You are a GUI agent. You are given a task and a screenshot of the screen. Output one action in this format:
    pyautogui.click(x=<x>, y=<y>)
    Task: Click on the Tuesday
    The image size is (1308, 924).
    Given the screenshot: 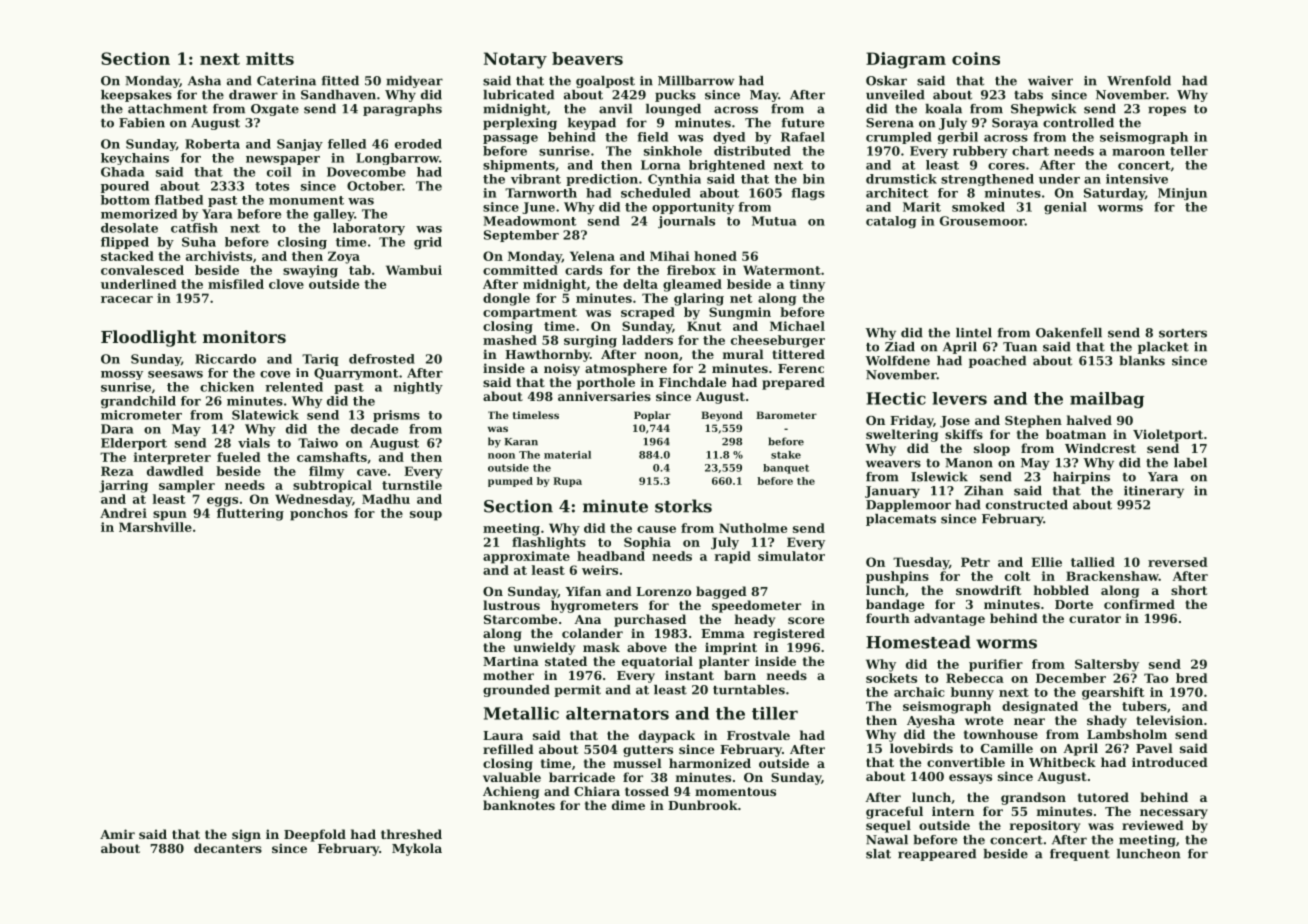 What is the action you would take?
    pyautogui.click(x=921, y=563)
